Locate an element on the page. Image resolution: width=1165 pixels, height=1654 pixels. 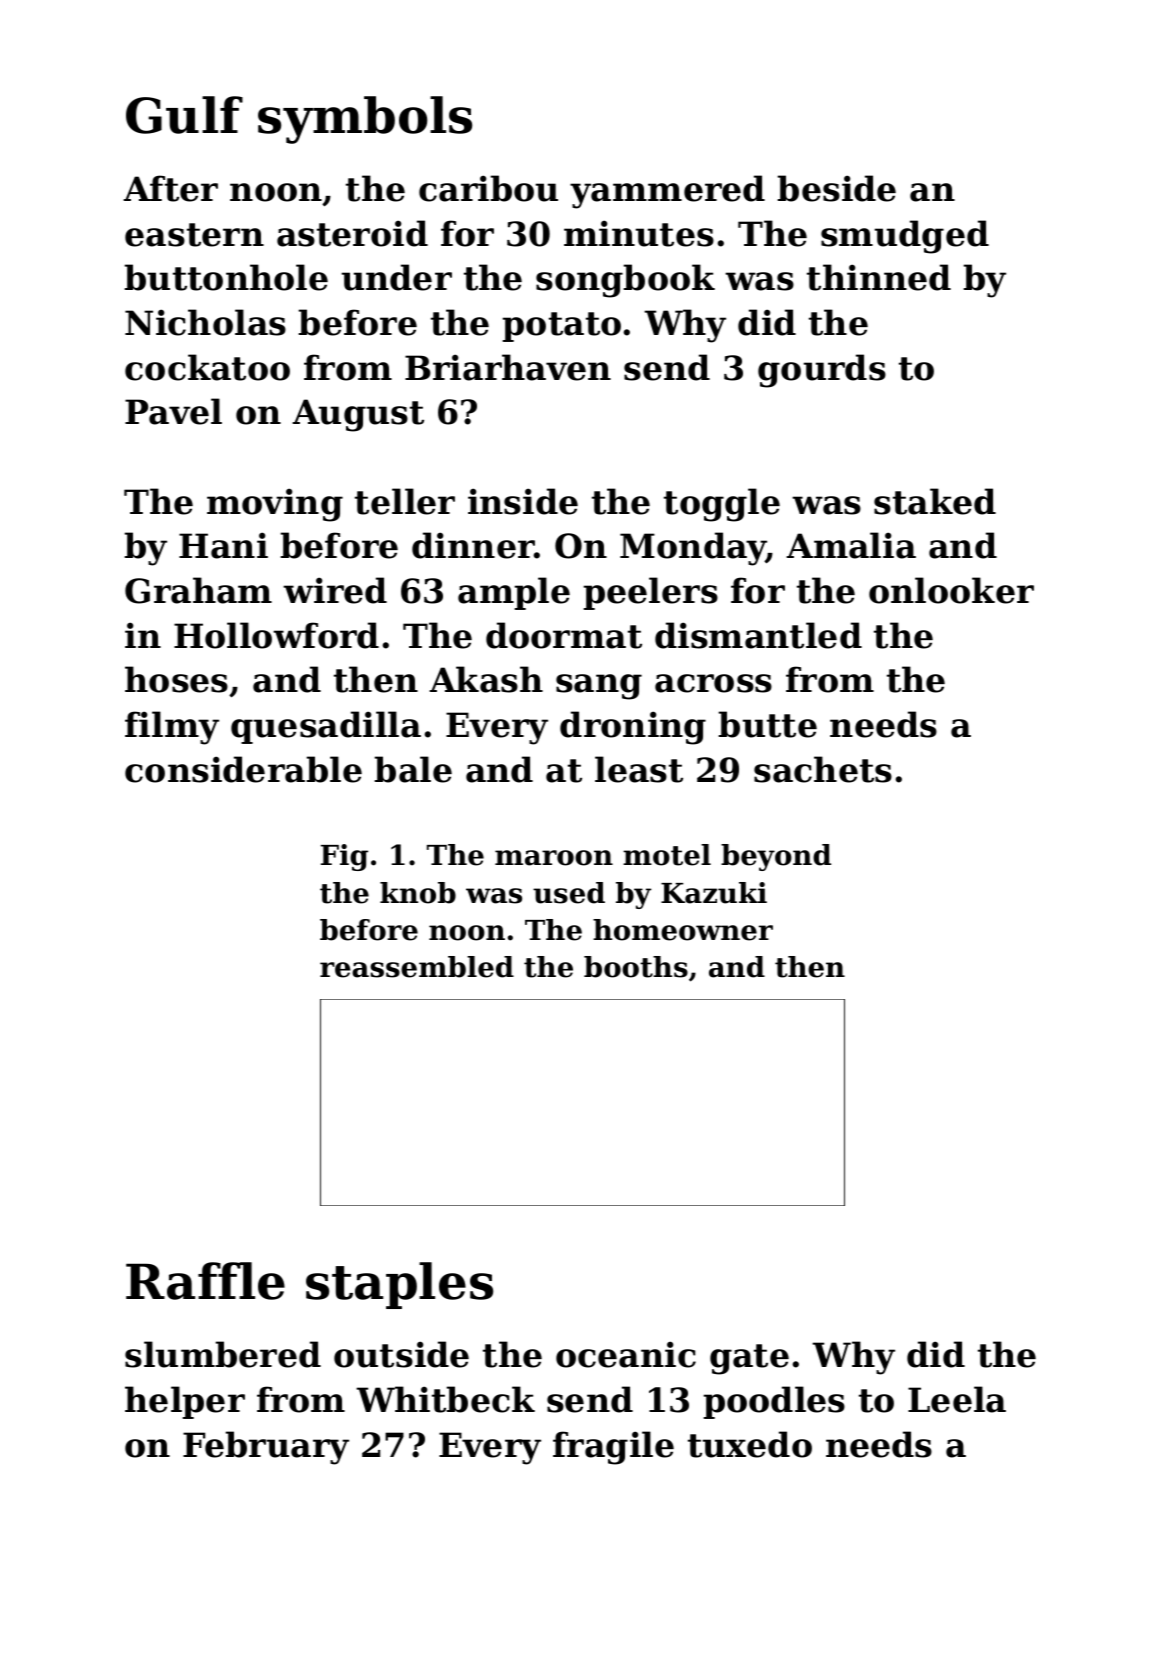
Graham is located at coordinates (198, 590).
